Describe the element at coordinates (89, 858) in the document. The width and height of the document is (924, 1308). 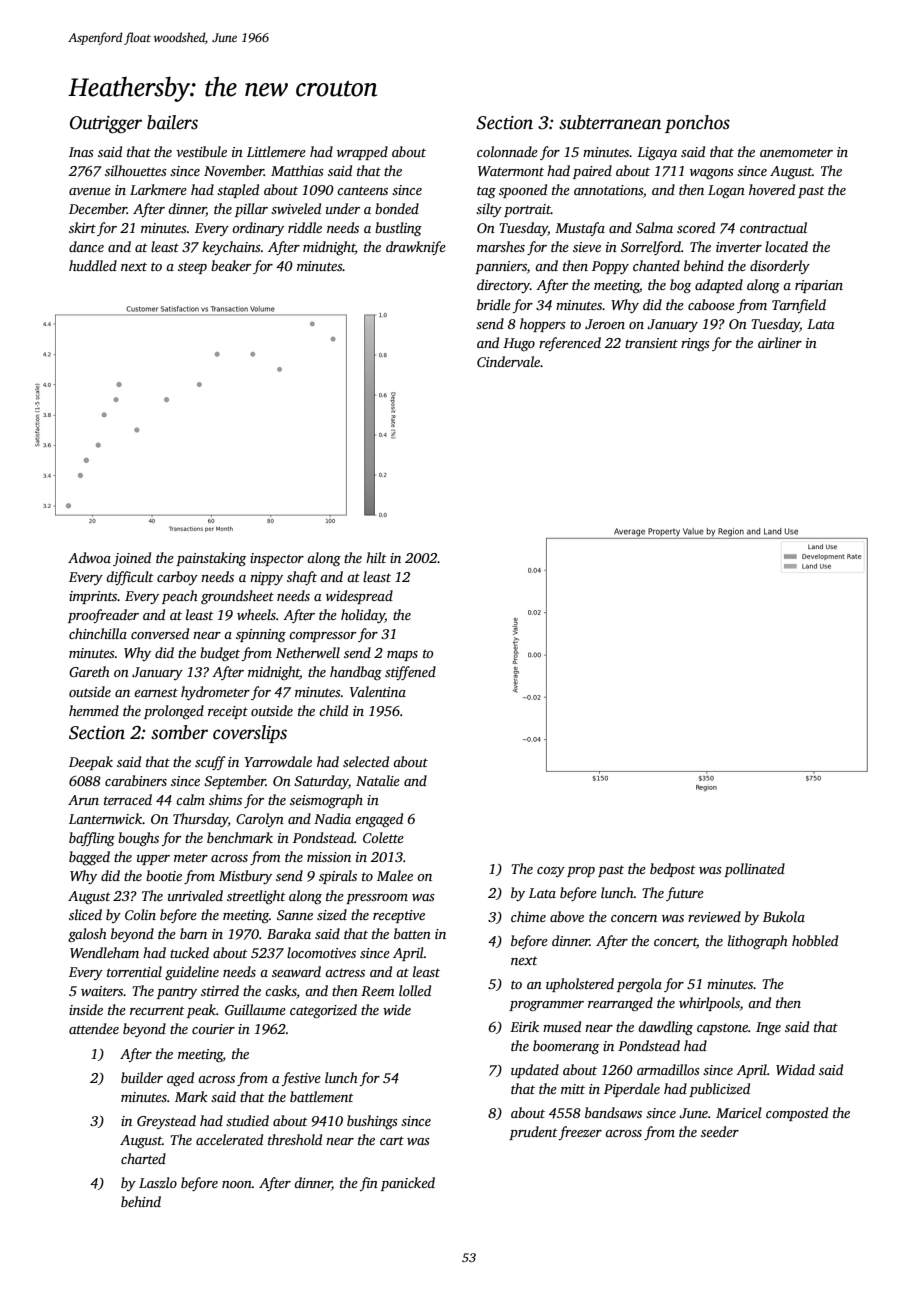
I see `bagged` at that location.
